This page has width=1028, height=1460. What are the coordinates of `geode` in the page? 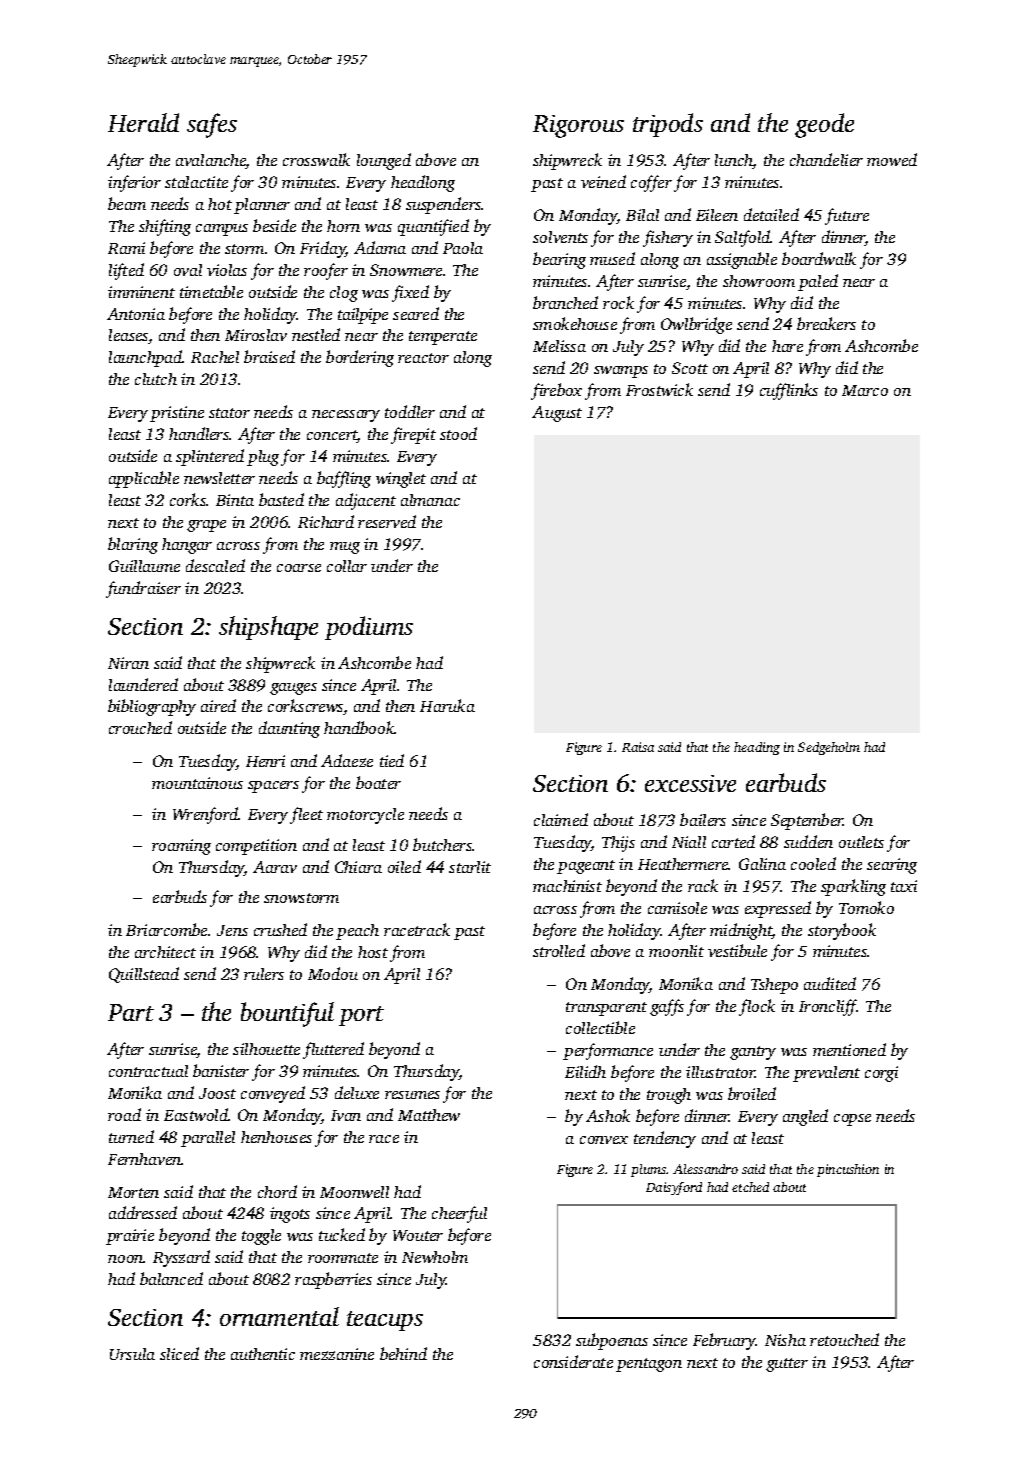 It's located at (824, 125).
